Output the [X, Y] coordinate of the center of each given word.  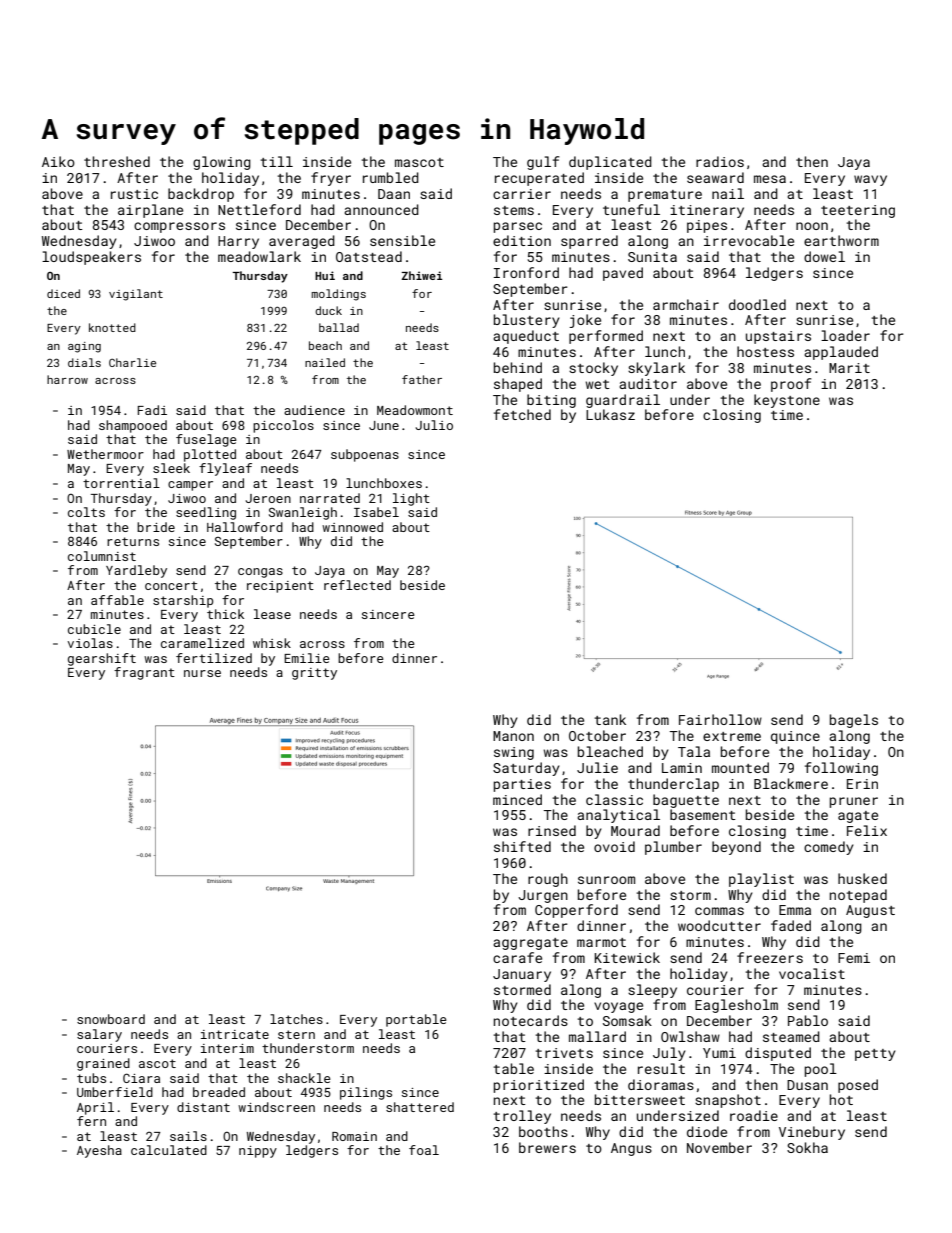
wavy [870, 180]
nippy [258, 1152]
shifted [522, 846]
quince [795, 737]
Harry [238, 242]
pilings [366, 1093]
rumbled [391, 177]
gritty [314, 674]
